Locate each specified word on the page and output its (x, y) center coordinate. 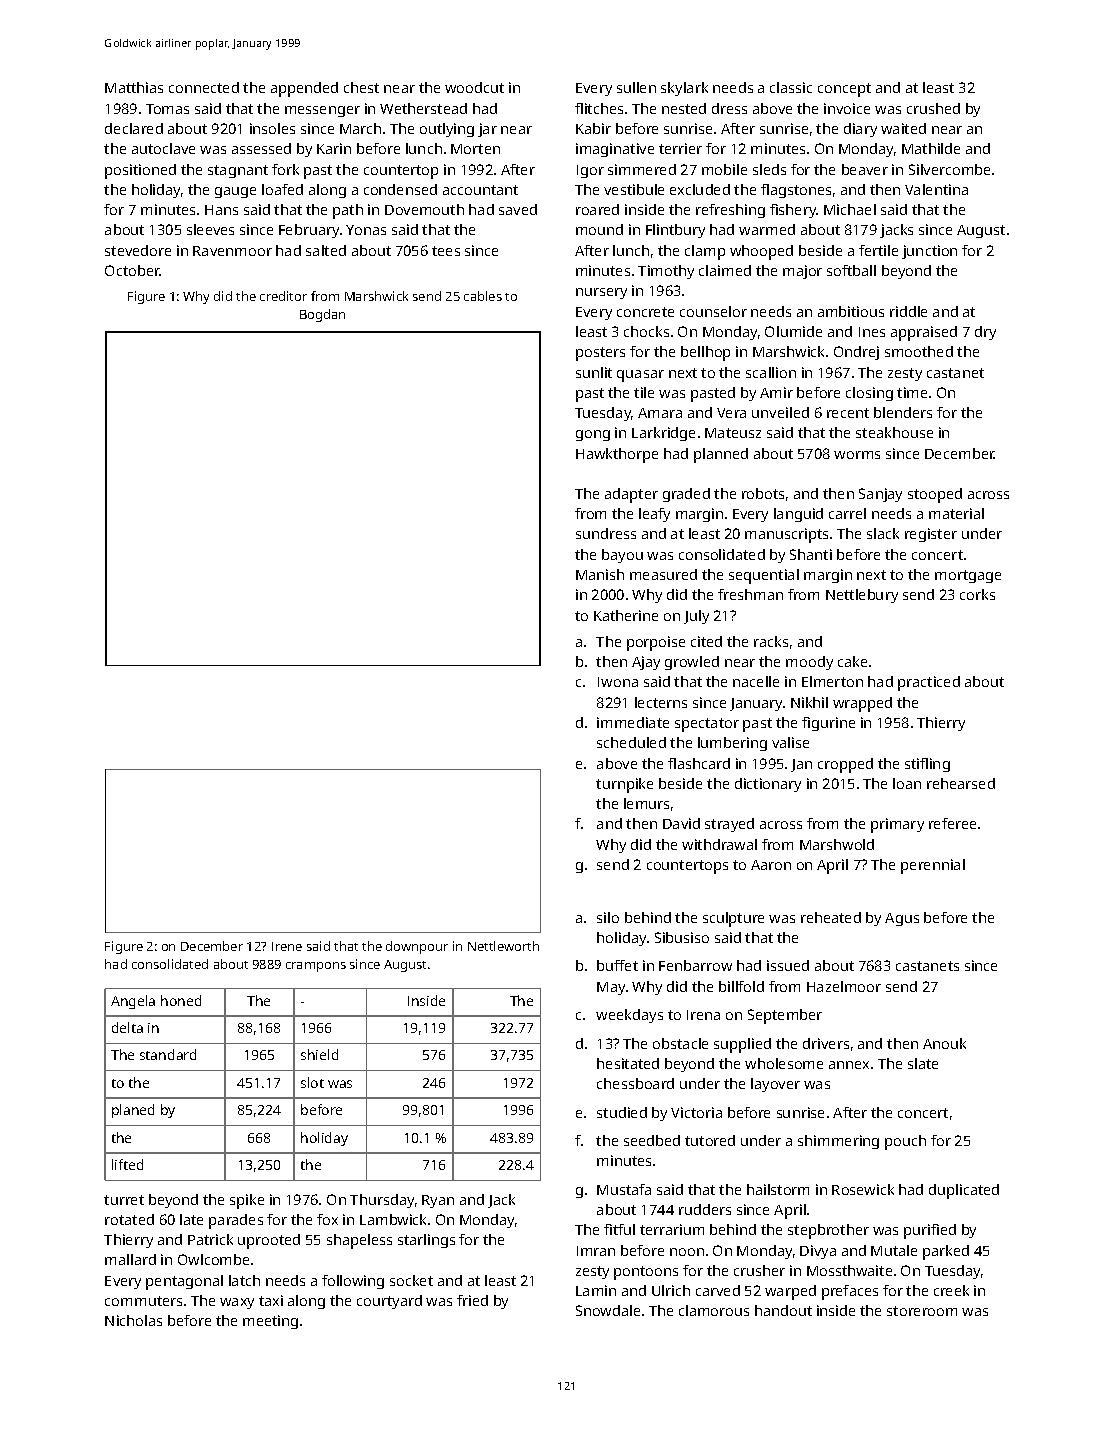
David (681, 823)
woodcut (474, 87)
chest (361, 87)
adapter (631, 495)
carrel (847, 513)
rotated (129, 1219)
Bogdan (322, 315)
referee (952, 823)
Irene (287, 946)
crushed (933, 108)
